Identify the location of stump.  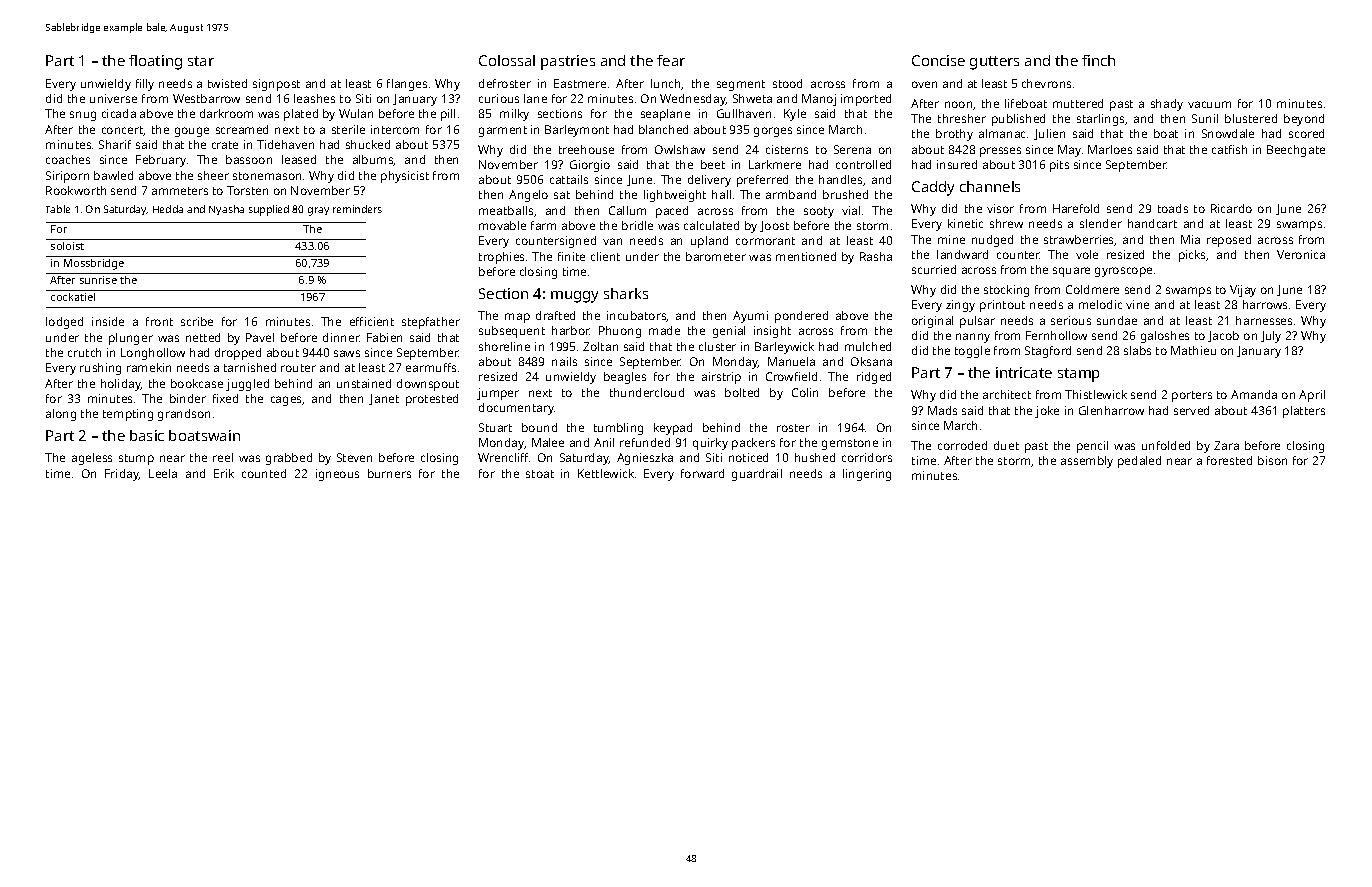
(136, 459).
